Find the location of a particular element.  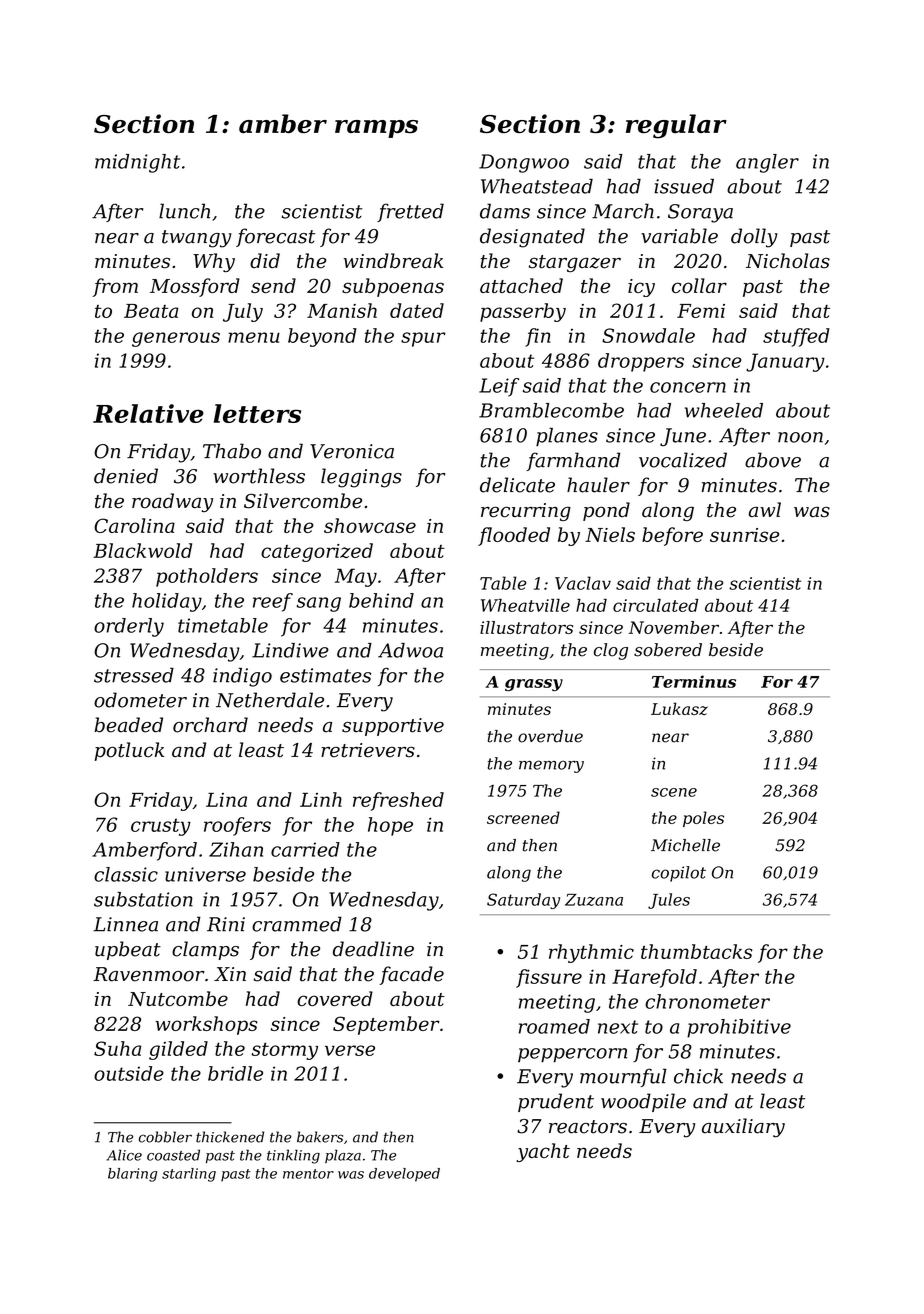

angler is located at coordinates (767, 163).
